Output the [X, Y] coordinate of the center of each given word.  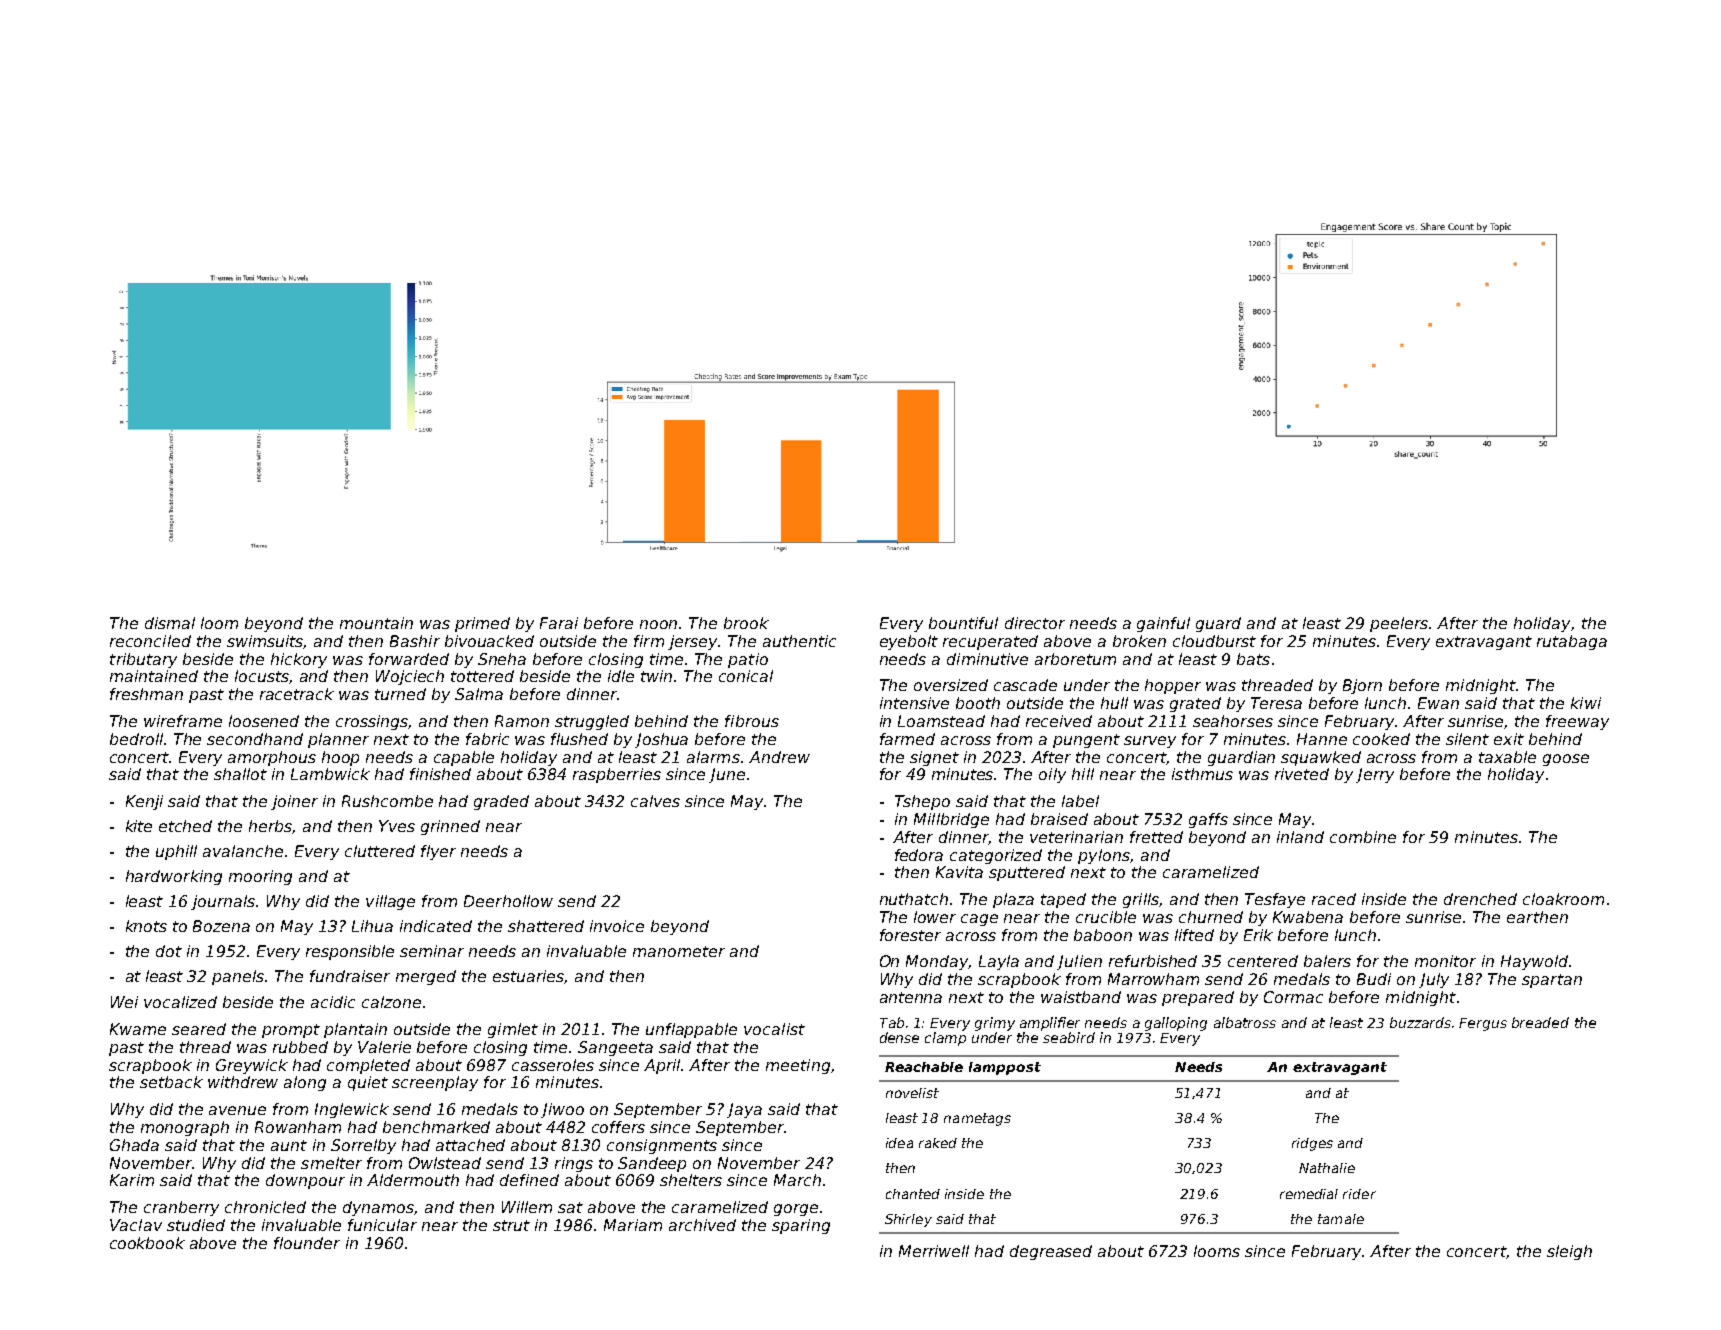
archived [702, 1225]
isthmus [1202, 774]
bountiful [963, 623]
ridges [1312, 1144]
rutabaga [1572, 642]
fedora [919, 855]
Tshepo [922, 802]
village [390, 902]
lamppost [1005, 1068]
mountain [376, 623]
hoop [340, 758]
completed [368, 1066]
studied [196, 1225]
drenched [1480, 899]
